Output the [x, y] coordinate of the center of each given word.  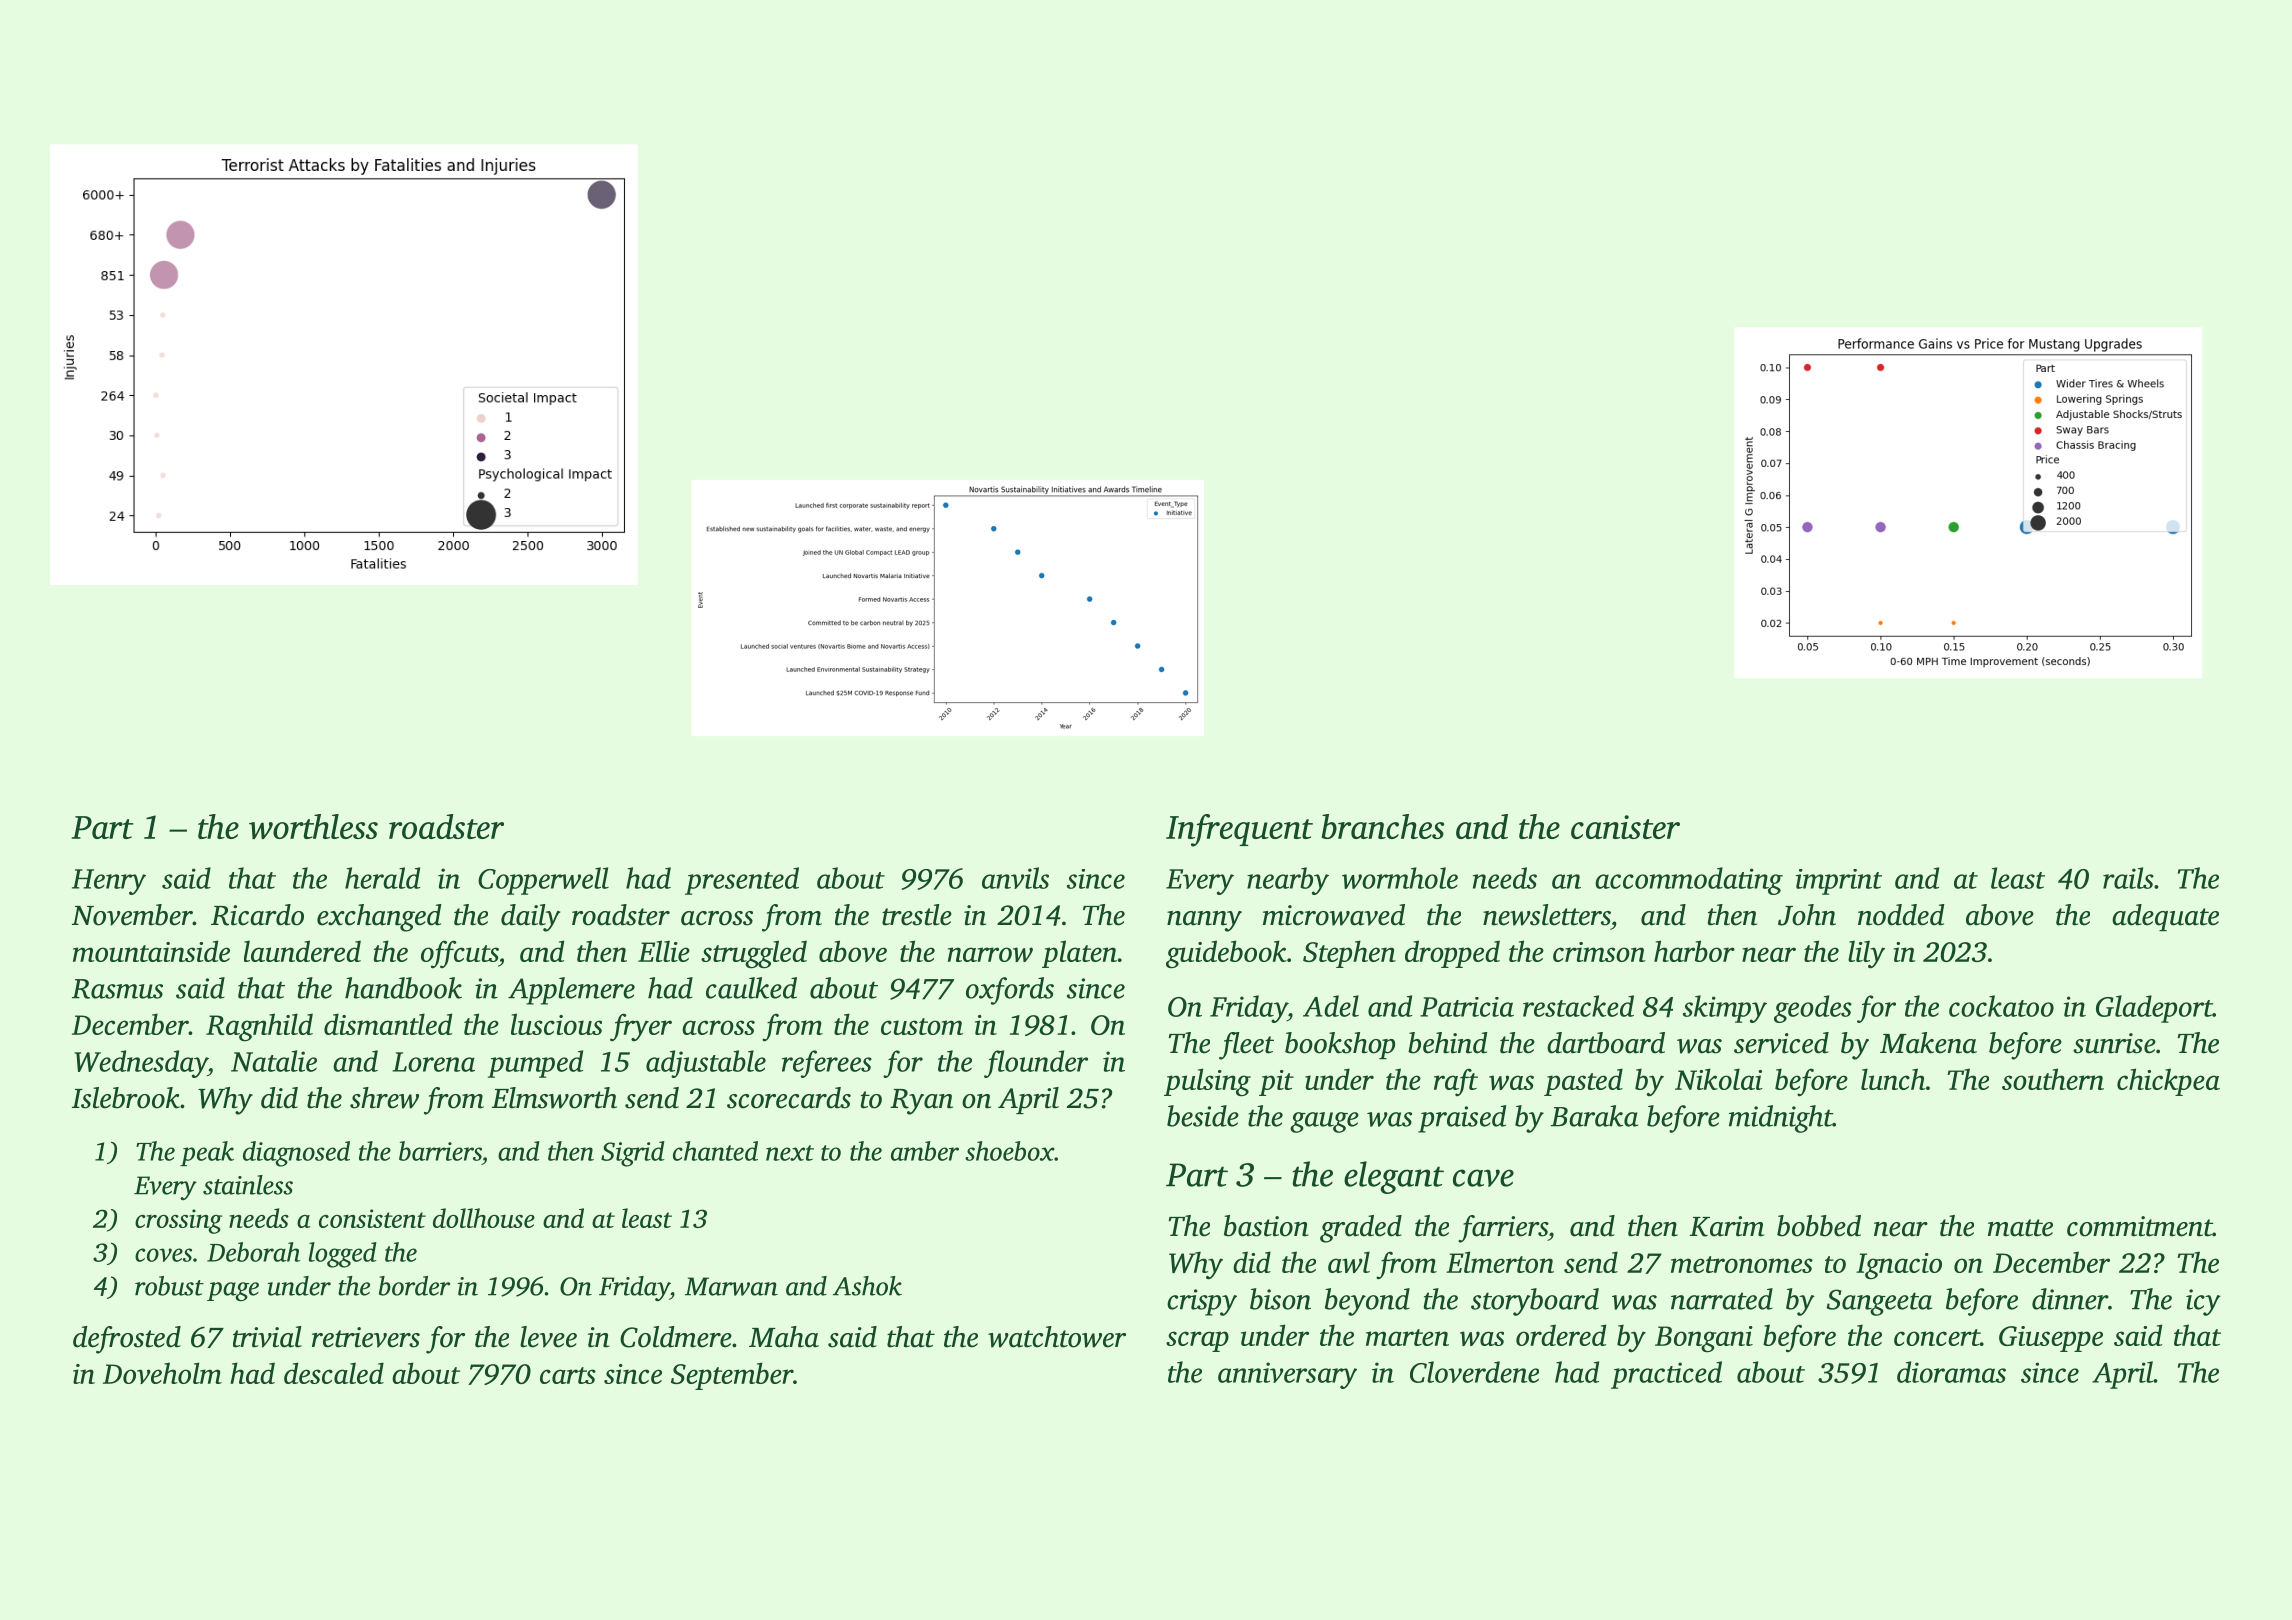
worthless [313, 826]
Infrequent [1239, 830]
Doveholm [162, 1373]
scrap [1197, 1341]
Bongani [1704, 1339]
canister [1625, 827]
